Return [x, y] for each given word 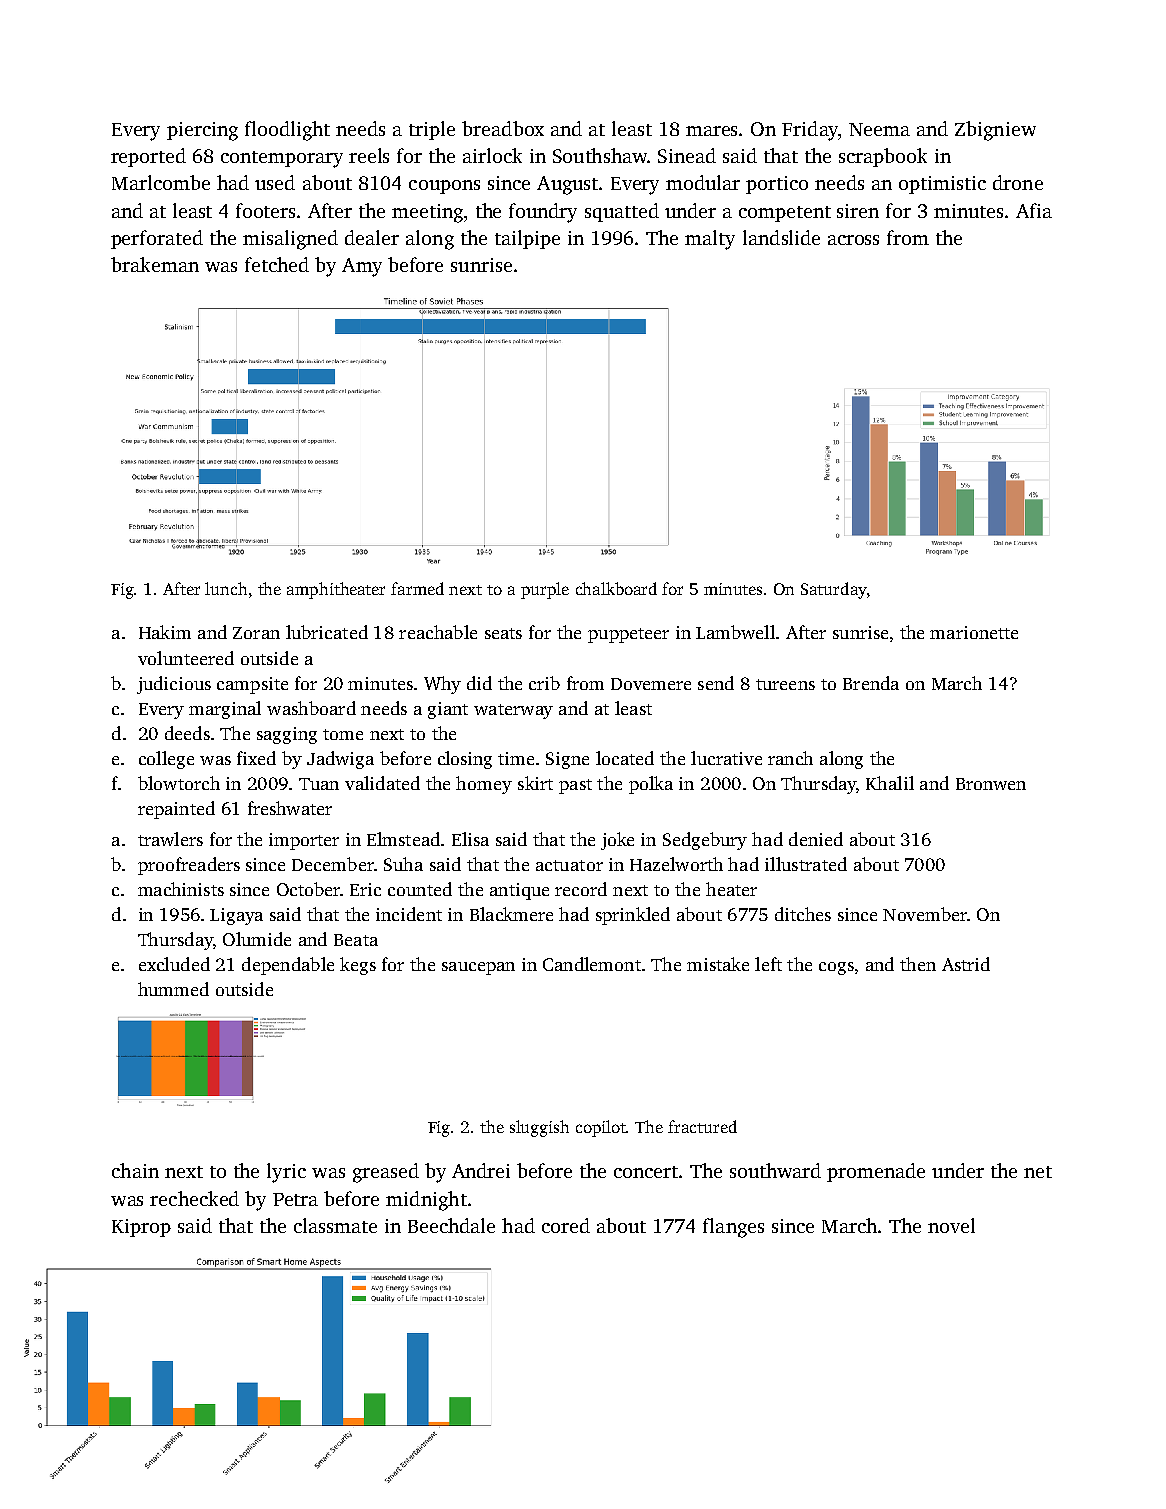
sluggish [539, 1128]
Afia [1034, 210]
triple [432, 130]
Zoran [256, 633]
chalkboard [616, 588]
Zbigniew [995, 131]
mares [713, 131]
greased [386, 1173]
